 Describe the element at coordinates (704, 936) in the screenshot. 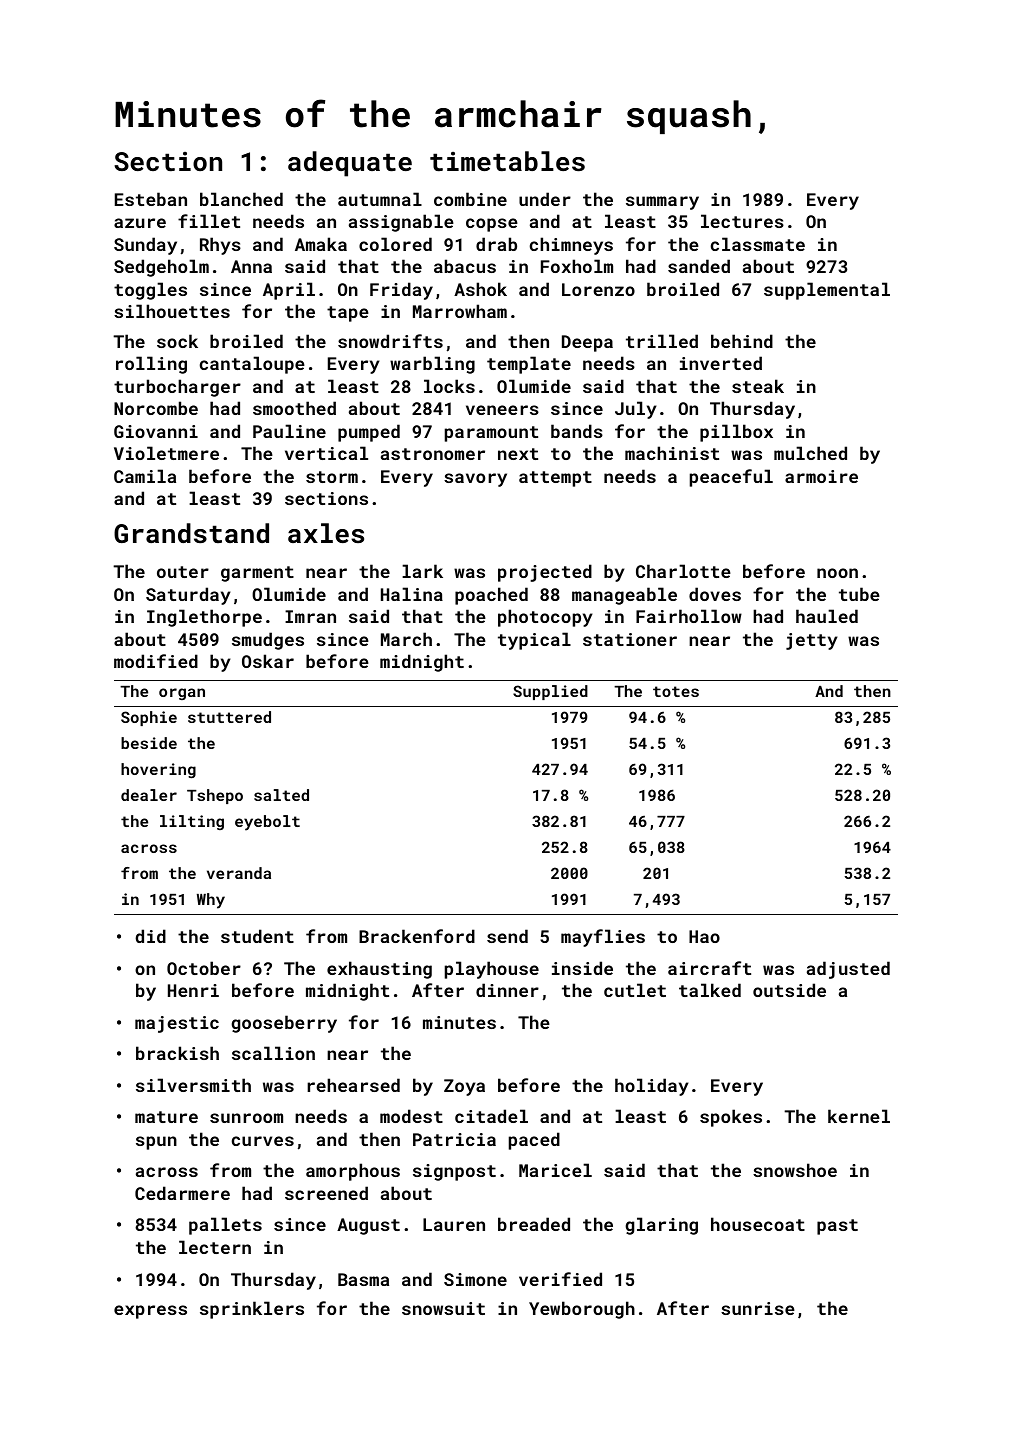

I see `Hao` at that location.
